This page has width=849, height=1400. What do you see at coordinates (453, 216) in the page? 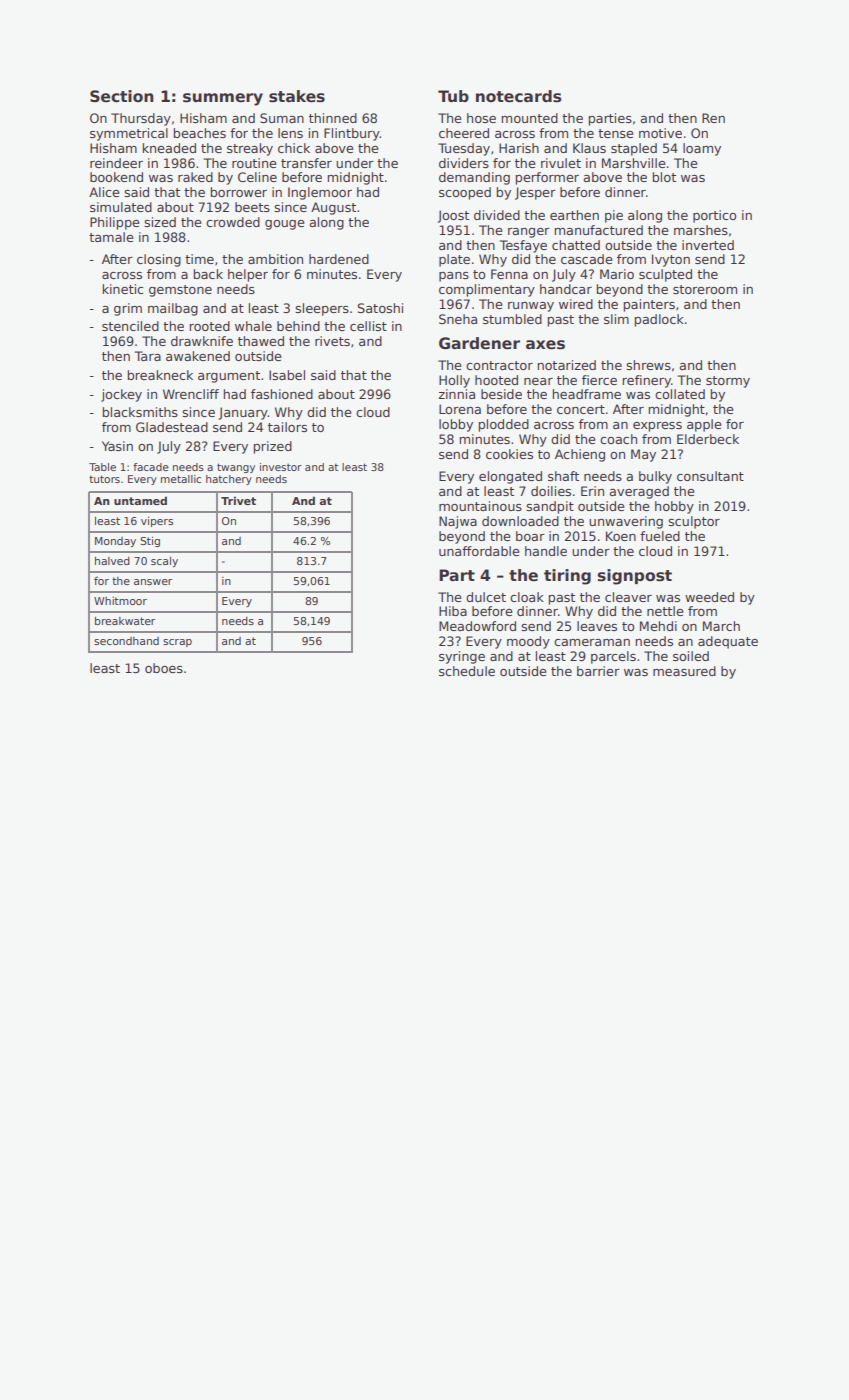
I see `Joost` at bounding box center [453, 216].
